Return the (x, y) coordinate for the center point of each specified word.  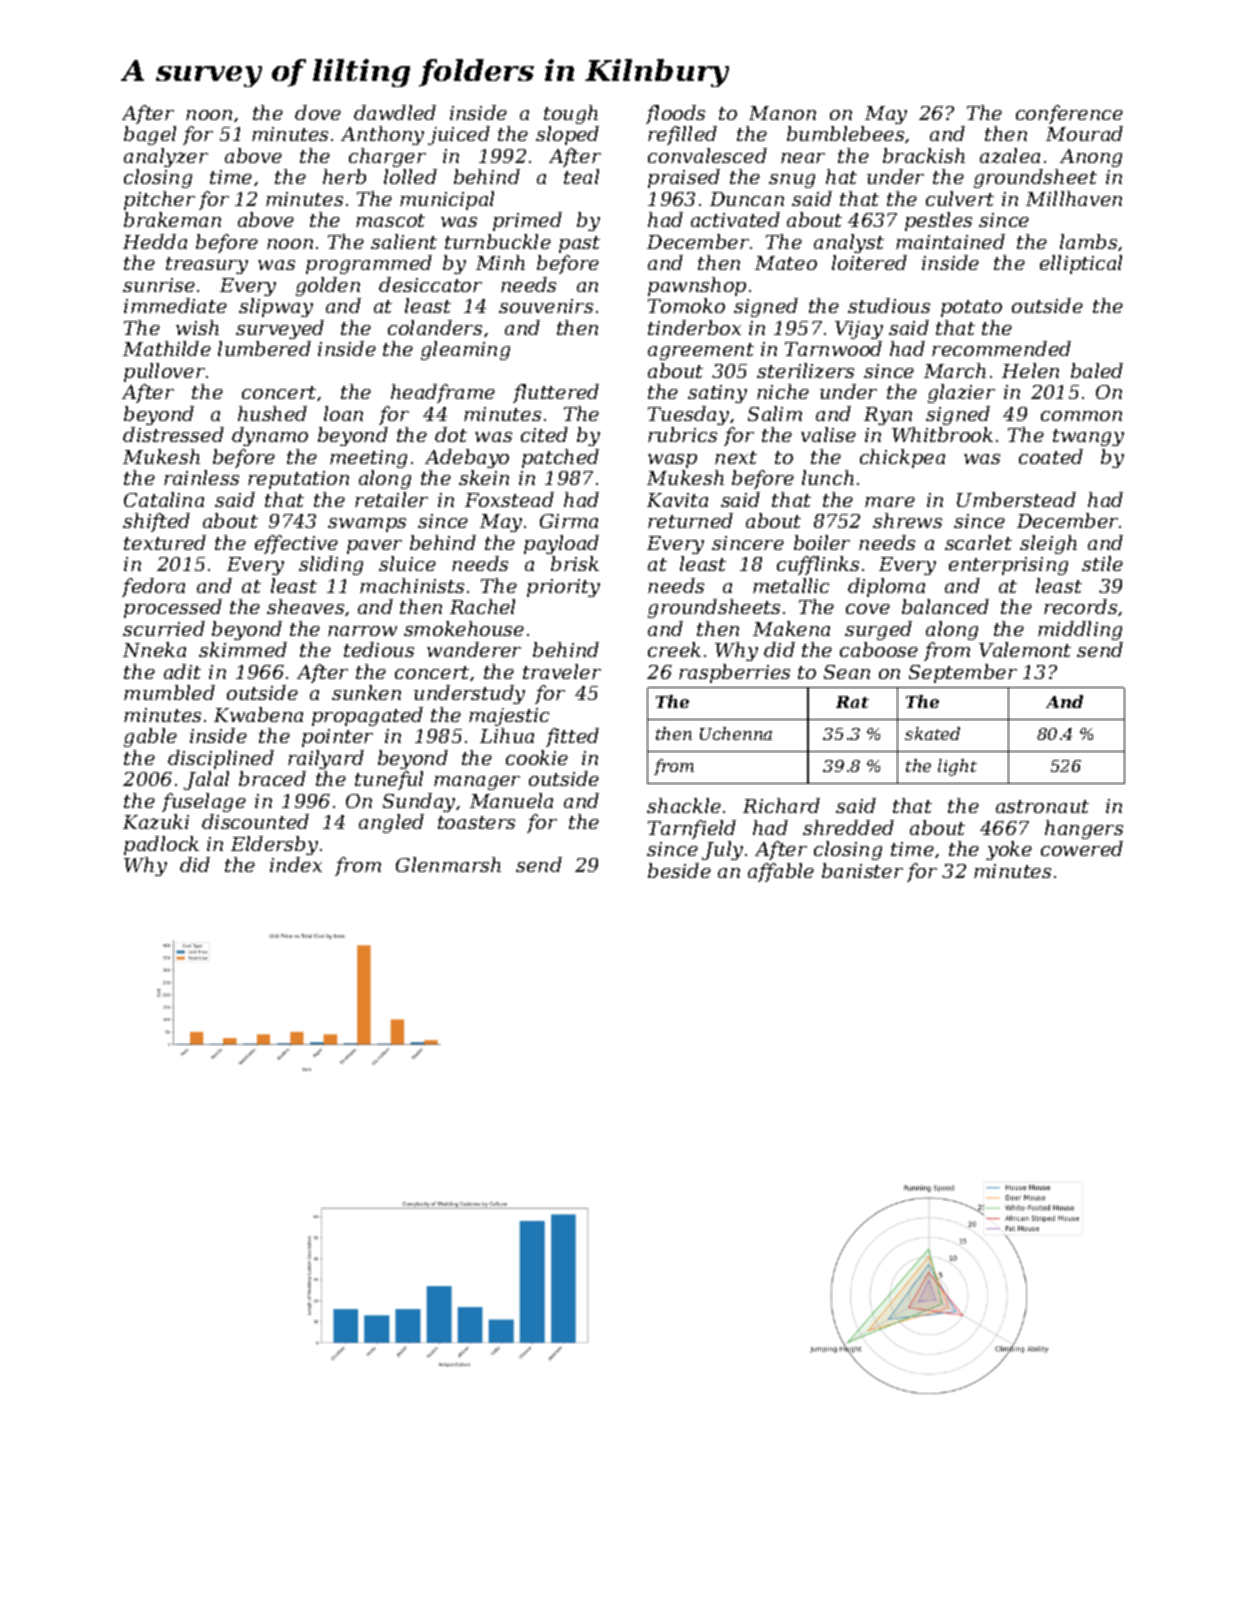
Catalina (164, 499)
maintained (950, 241)
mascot (390, 220)
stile (1102, 563)
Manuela (511, 800)
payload (561, 544)
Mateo (786, 263)
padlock (161, 845)
